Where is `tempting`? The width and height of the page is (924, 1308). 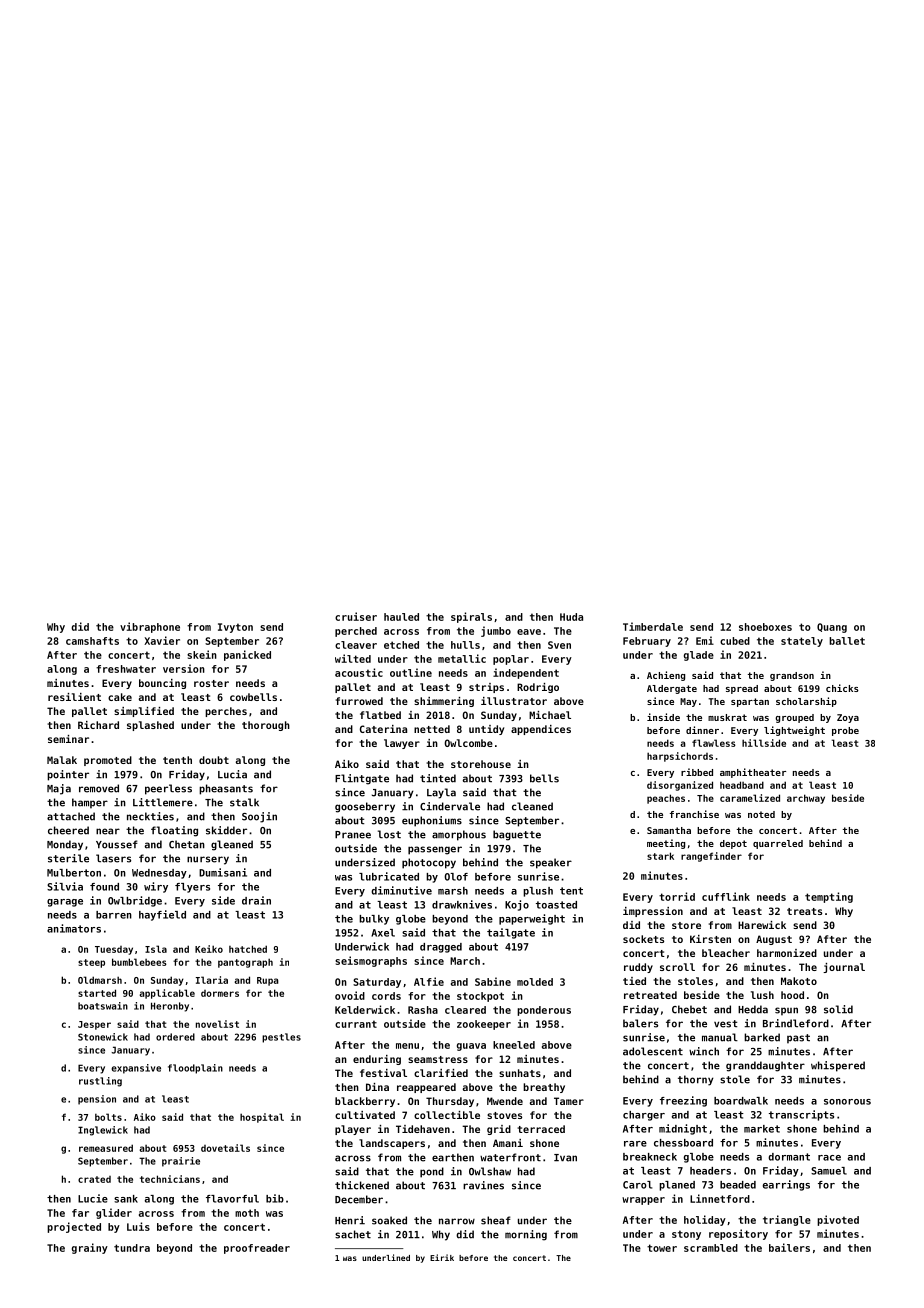 tempting is located at coordinates (829, 897).
